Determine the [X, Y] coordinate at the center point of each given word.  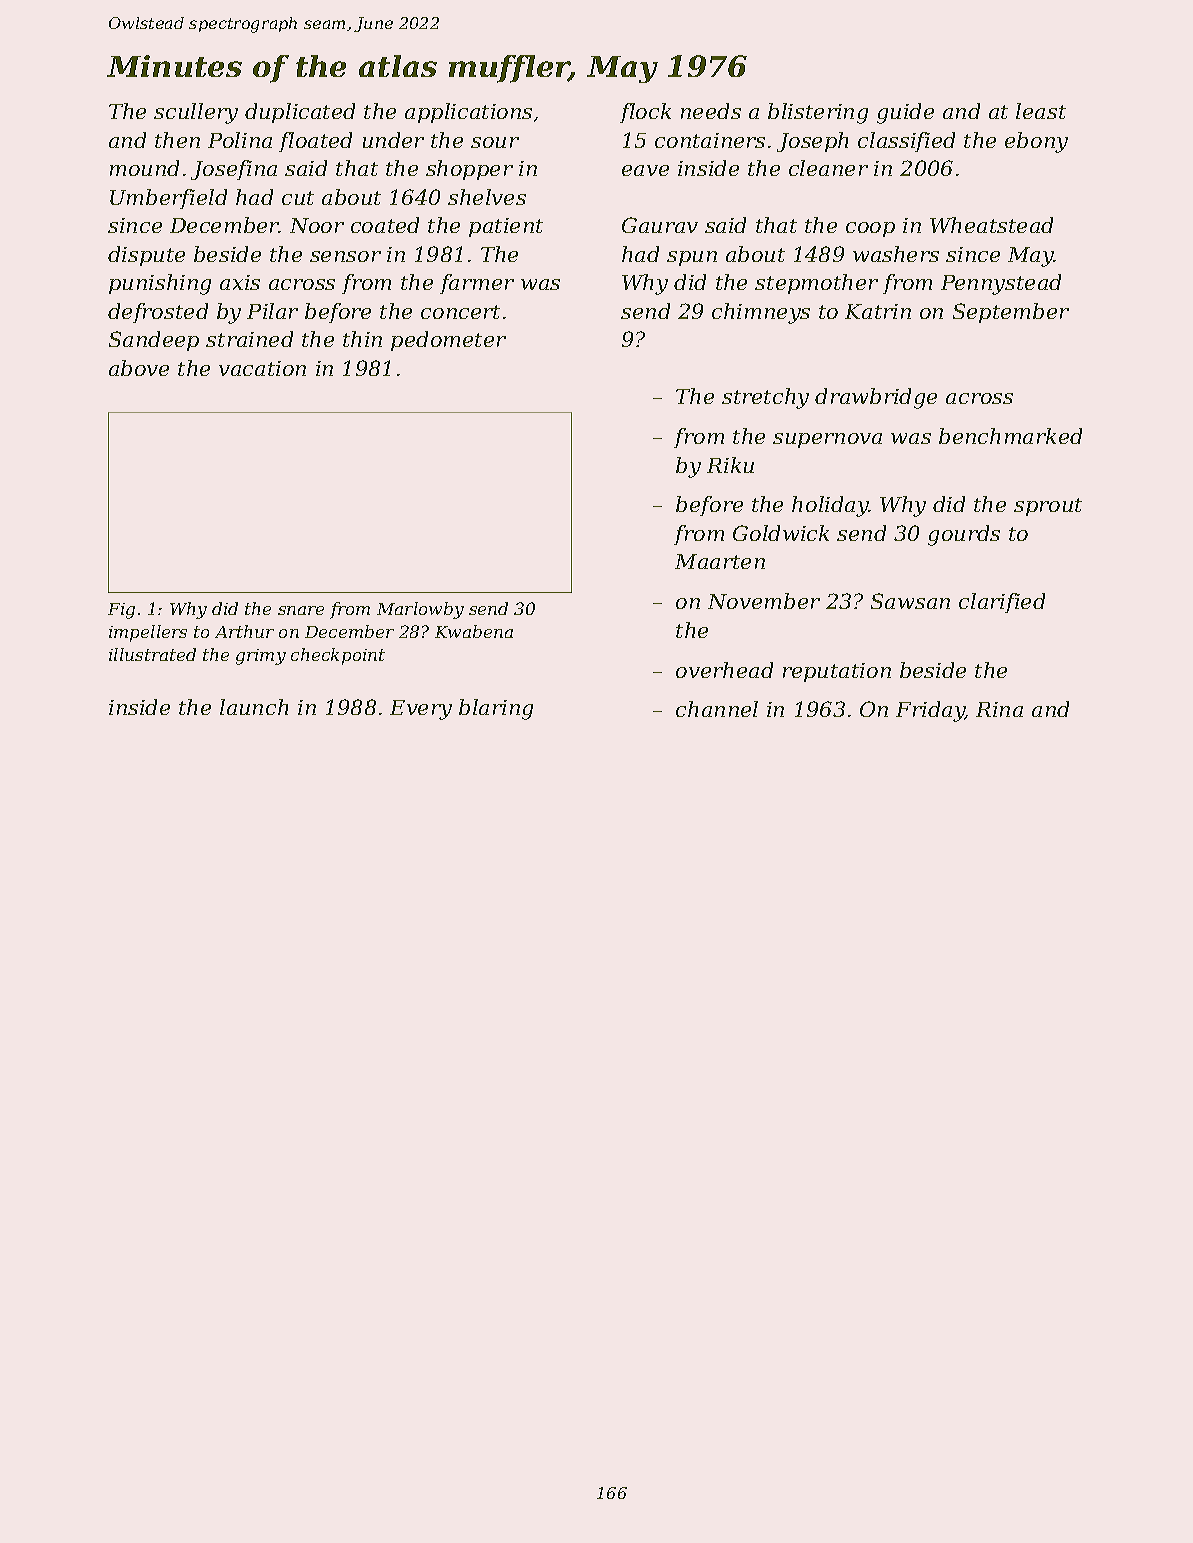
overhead [724, 670]
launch [254, 707]
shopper [469, 170]
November [764, 601]
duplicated [300, 113]
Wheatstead [991, 225]
